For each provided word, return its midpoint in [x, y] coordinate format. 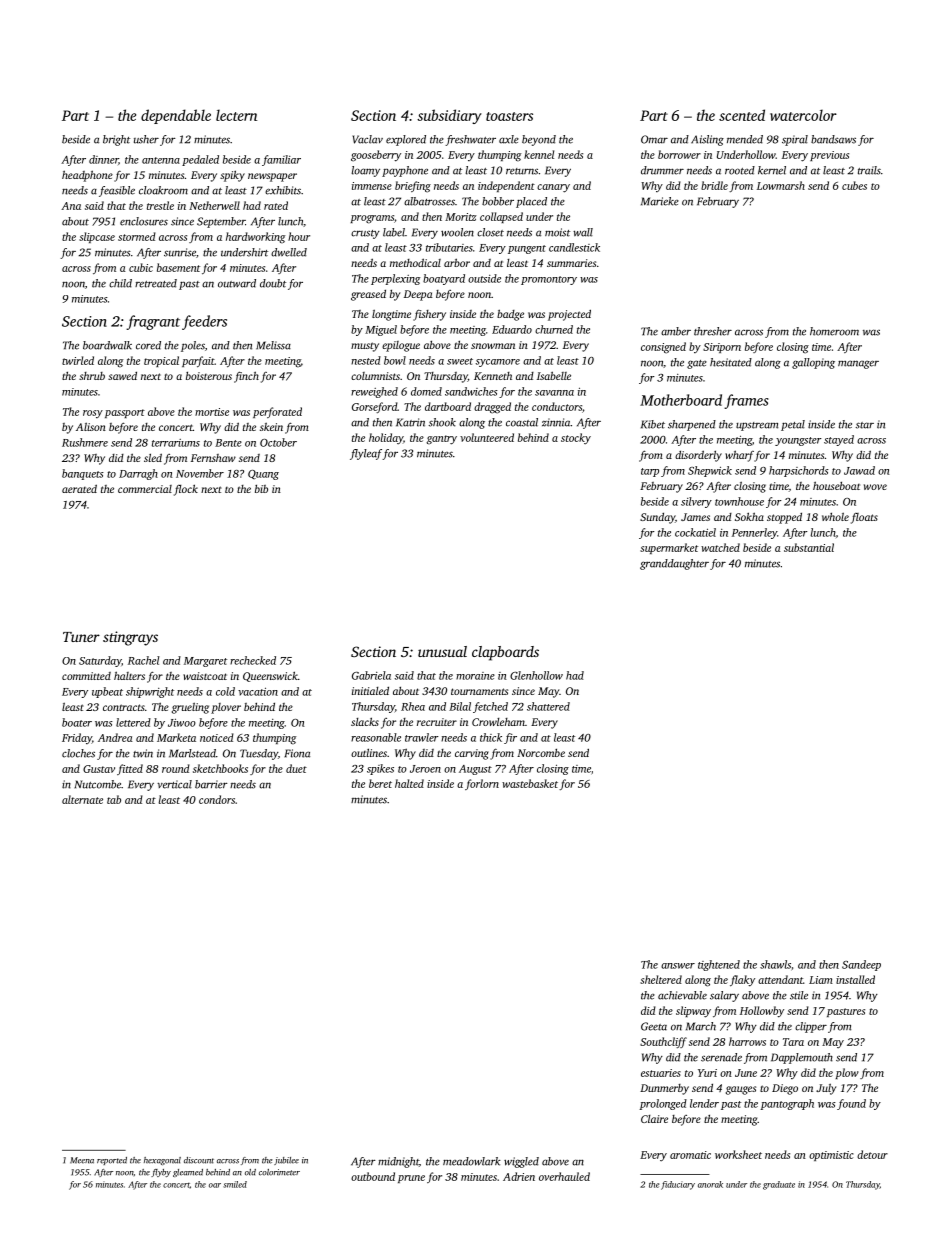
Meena [82, 1160]
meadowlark [472, 1161]
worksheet [738, 1154]
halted [409, 783]
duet [296, 768]
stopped [784, 518]
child [120, 283]
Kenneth [493, 376]
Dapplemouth [802, 1058]
